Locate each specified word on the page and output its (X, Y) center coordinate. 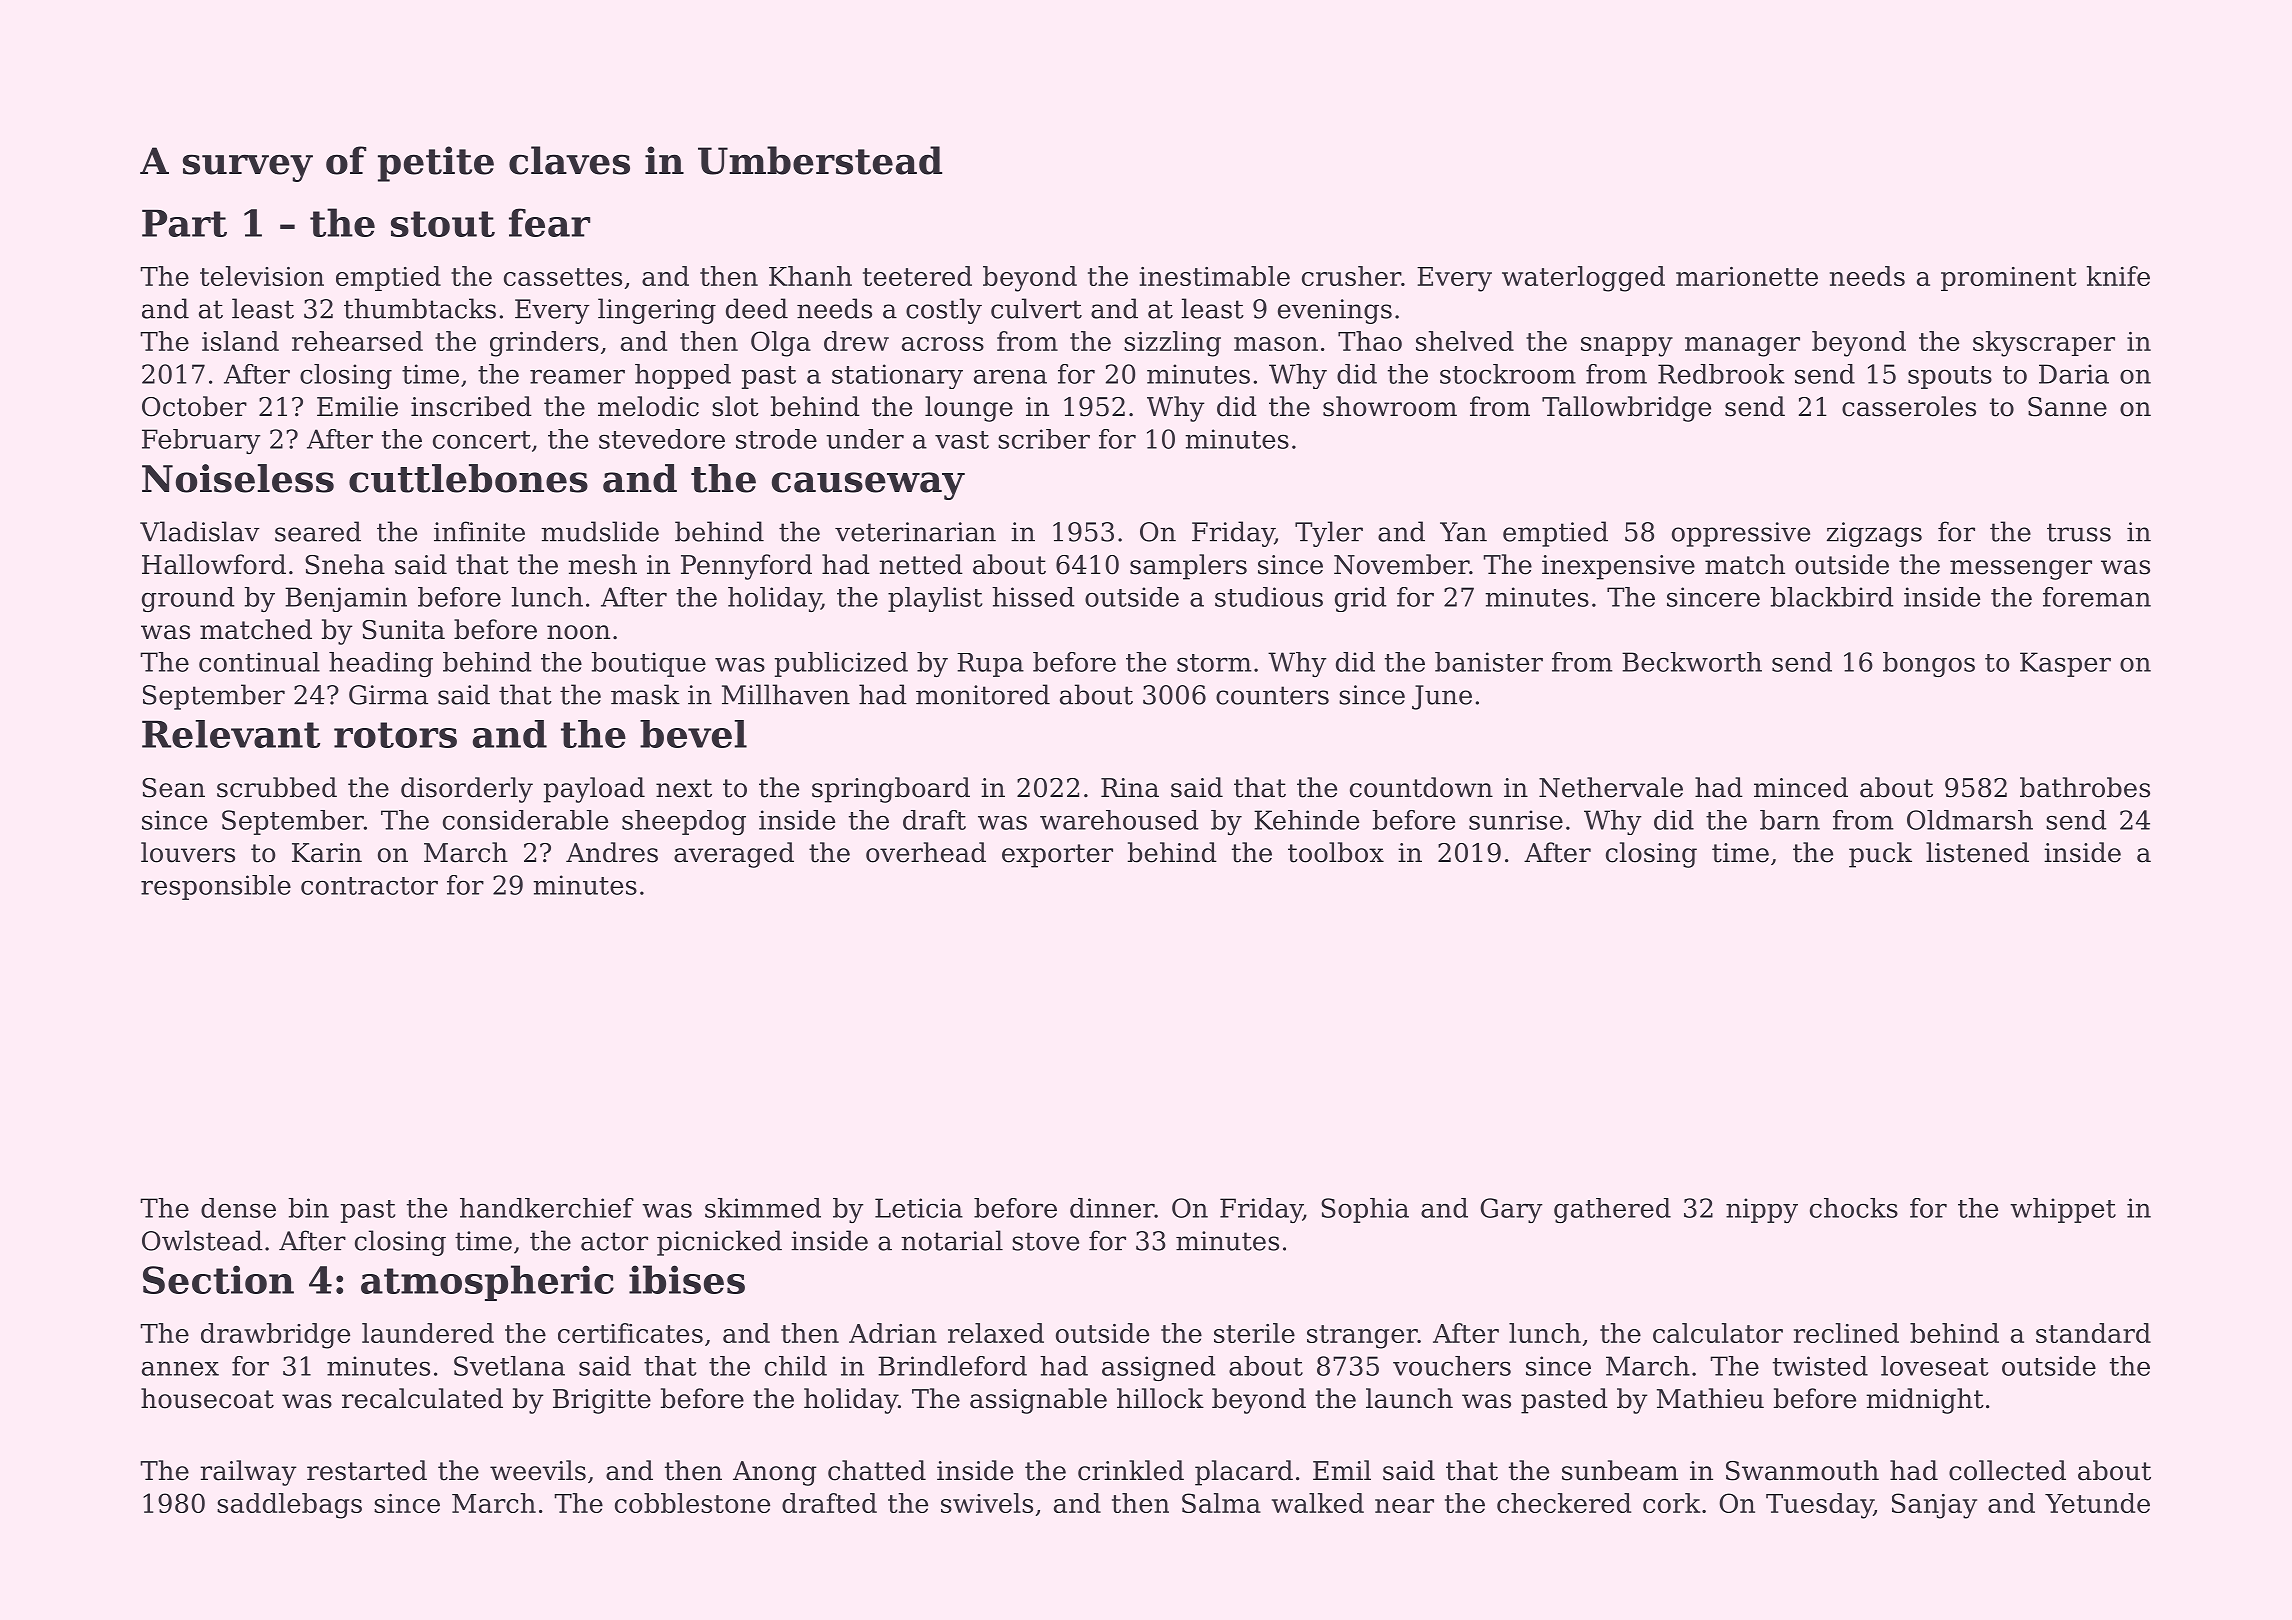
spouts (1950, 377)
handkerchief (547, 1208)
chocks (1854, 1208)
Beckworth (1692, 662)
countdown (1421, 787)
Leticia (919, 1208)
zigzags (1874, 534)
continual (259, 662)
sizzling (1172, 344)
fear (549, 222)
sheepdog (684, 822)
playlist (935, 599)
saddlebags (289, 1506)
